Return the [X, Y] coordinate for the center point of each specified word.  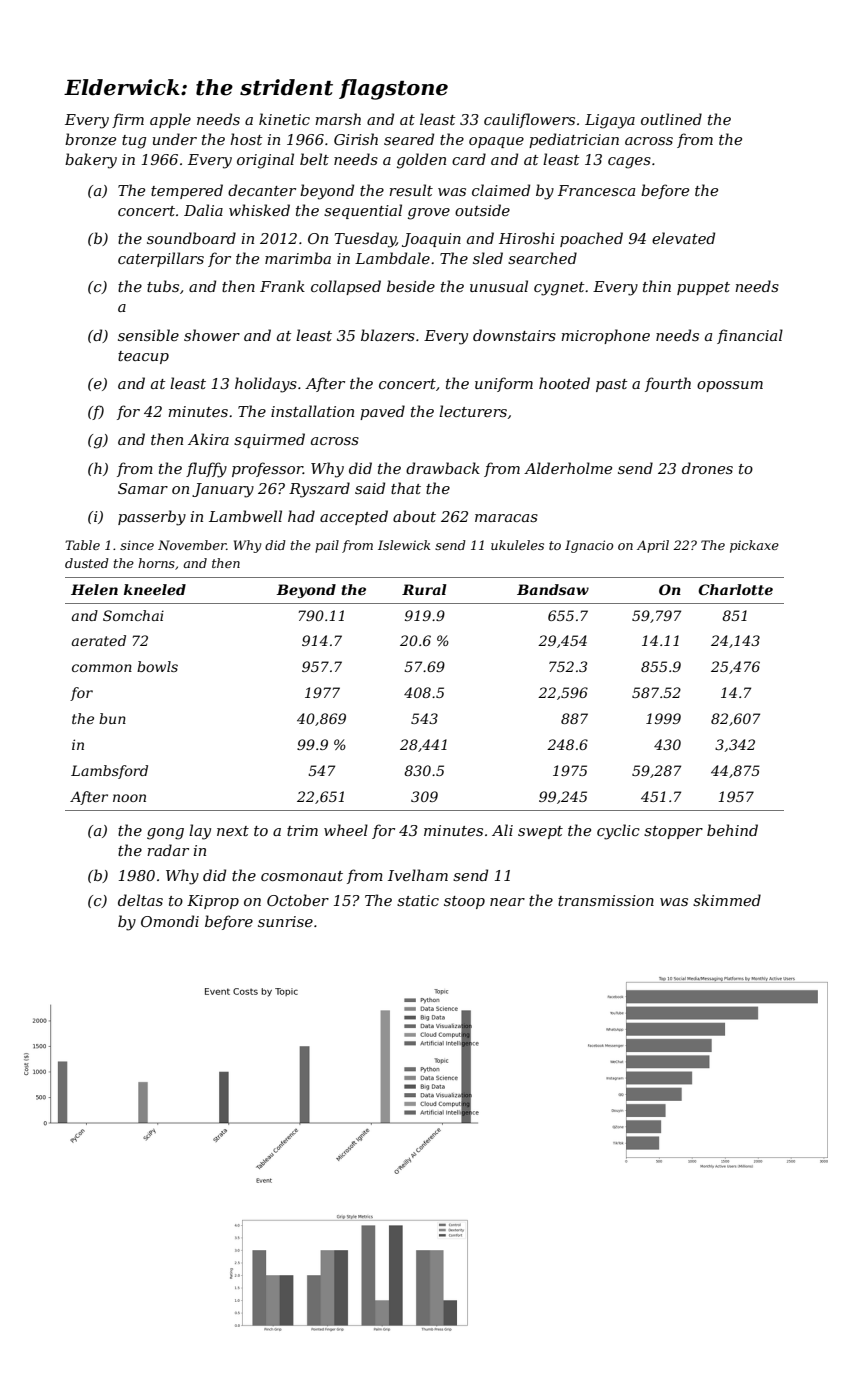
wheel [346, 830]
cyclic [618, 832]
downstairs [514, 335]
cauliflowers [529, 120]
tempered [187, 191]
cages [629, 163]
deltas [140, 900]
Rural [424, 589]
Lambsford [109, 772]
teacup [143, 357]
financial [750, 336]
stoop [464, 902]
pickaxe [754, 546]
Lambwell [245, 516]
